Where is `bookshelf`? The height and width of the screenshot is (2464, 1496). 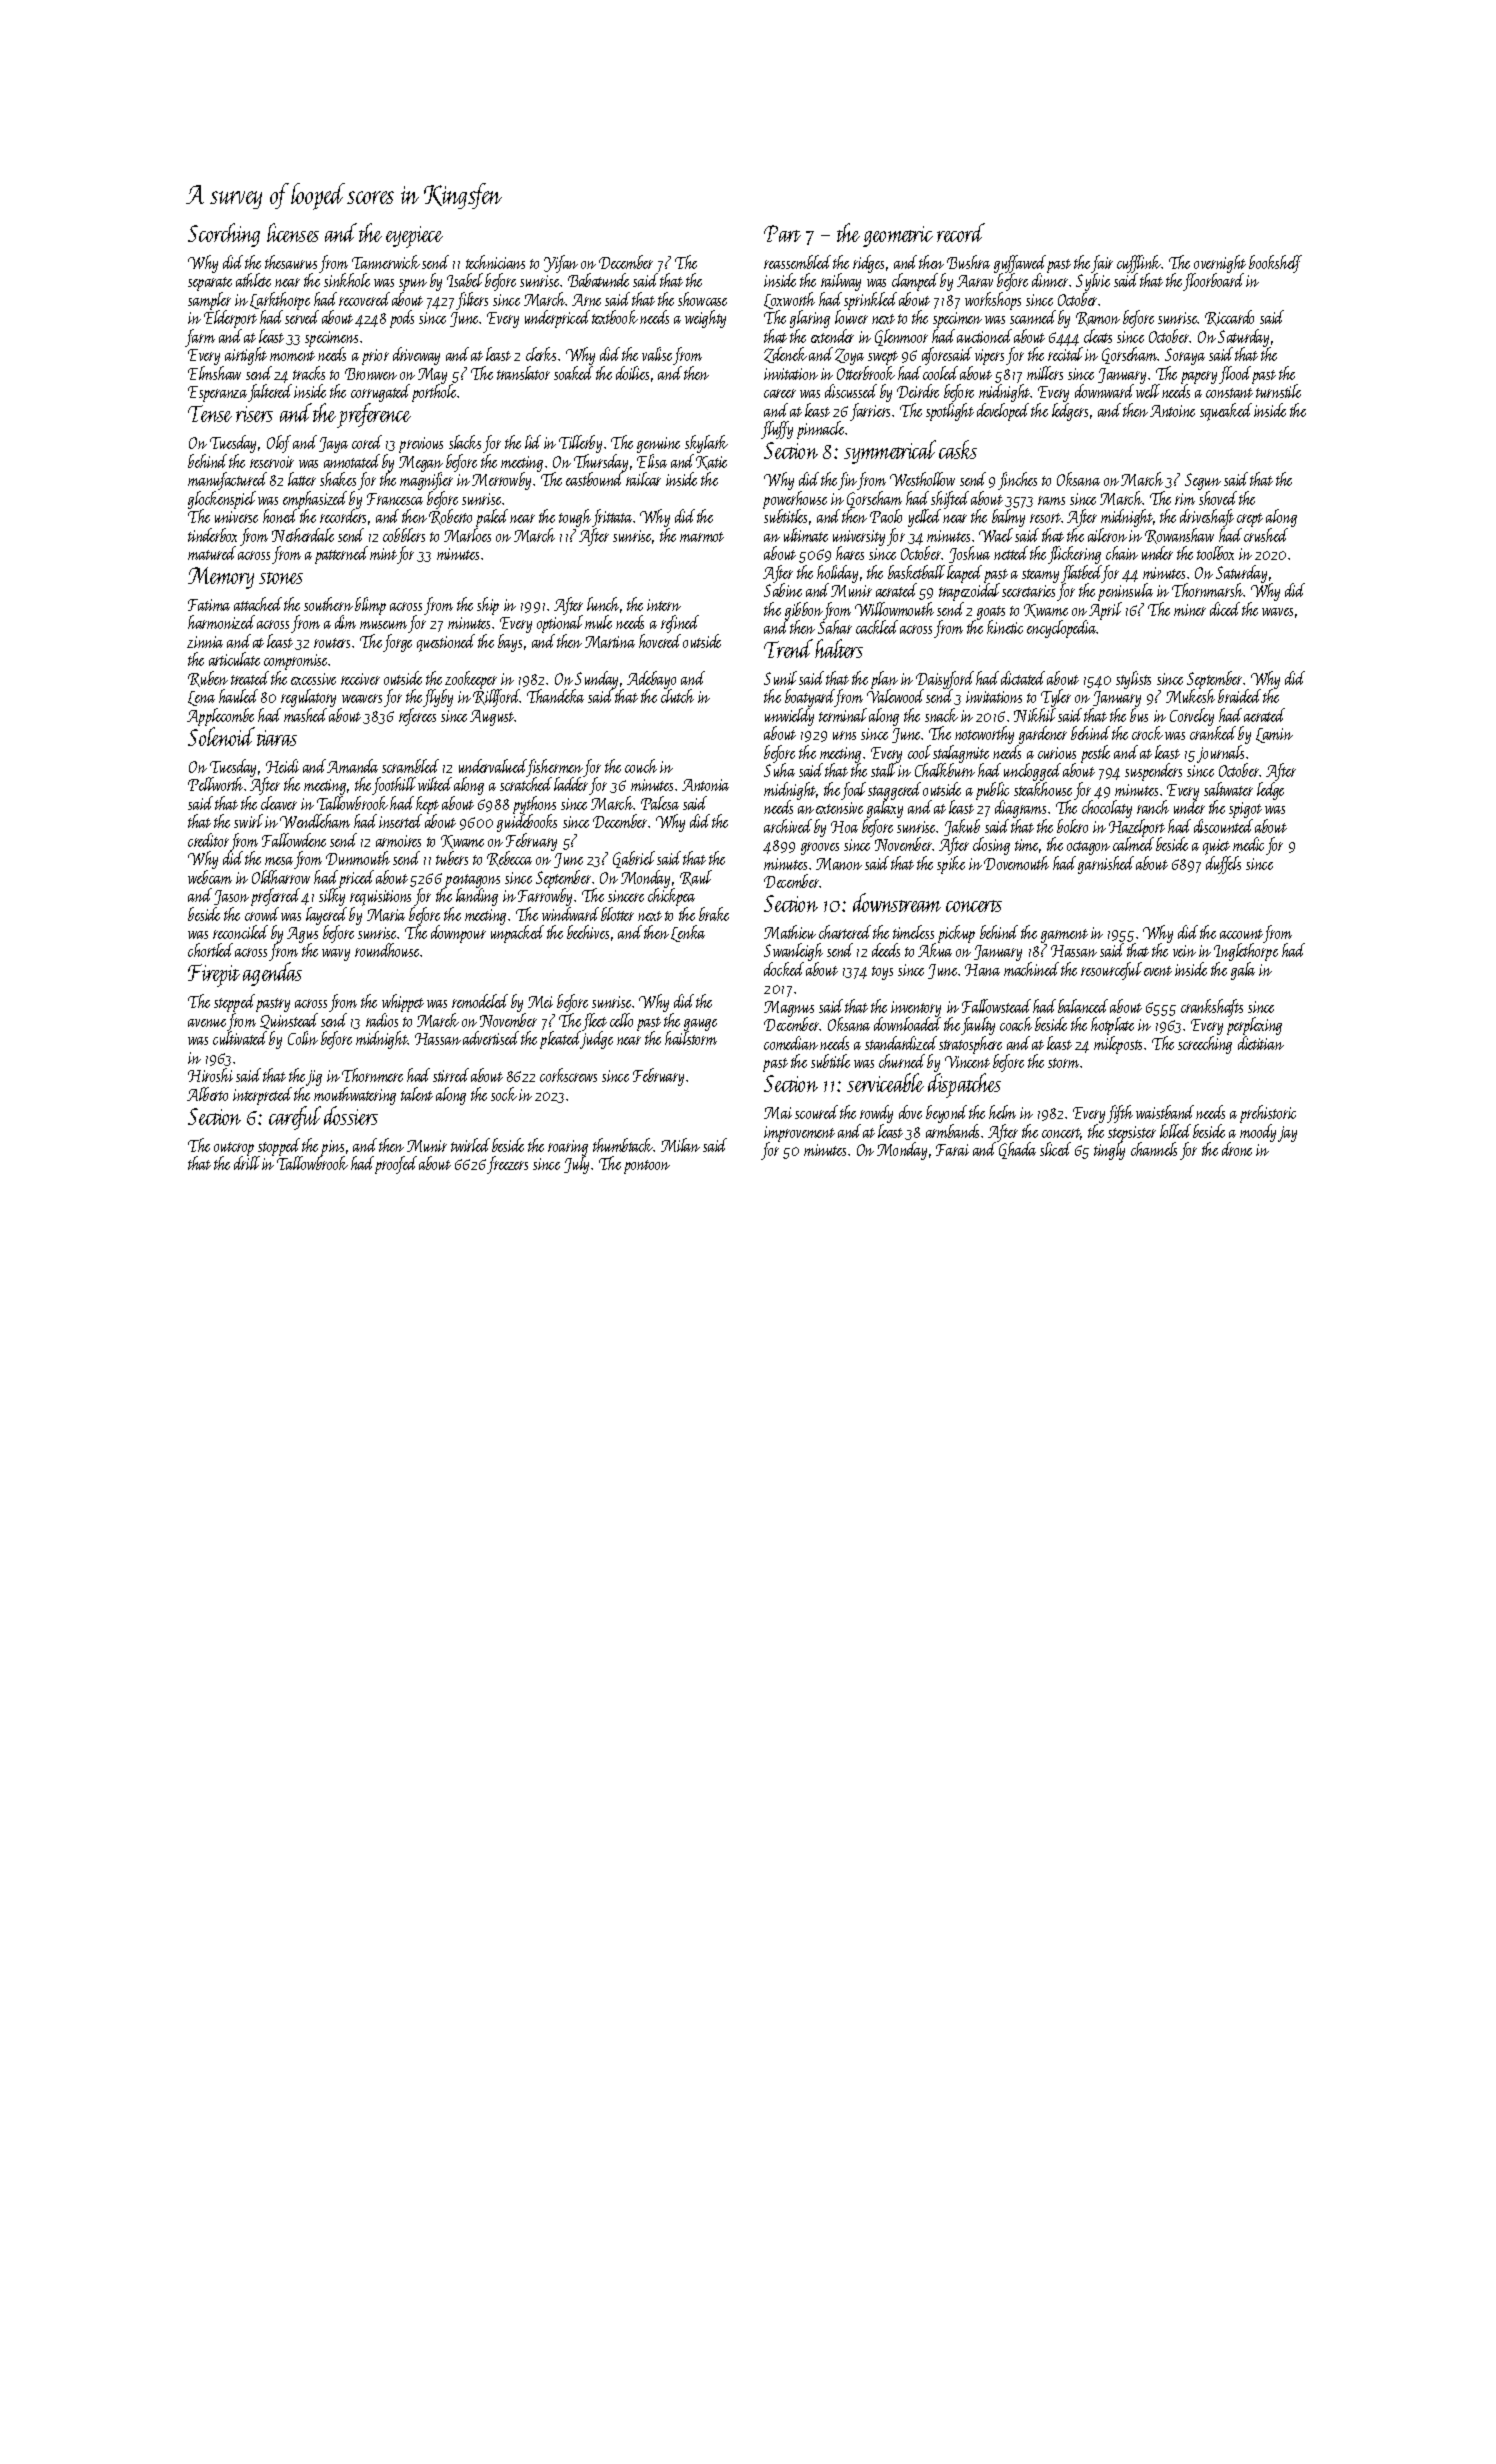
bookshelf is located at coordinates (1275, 264).
